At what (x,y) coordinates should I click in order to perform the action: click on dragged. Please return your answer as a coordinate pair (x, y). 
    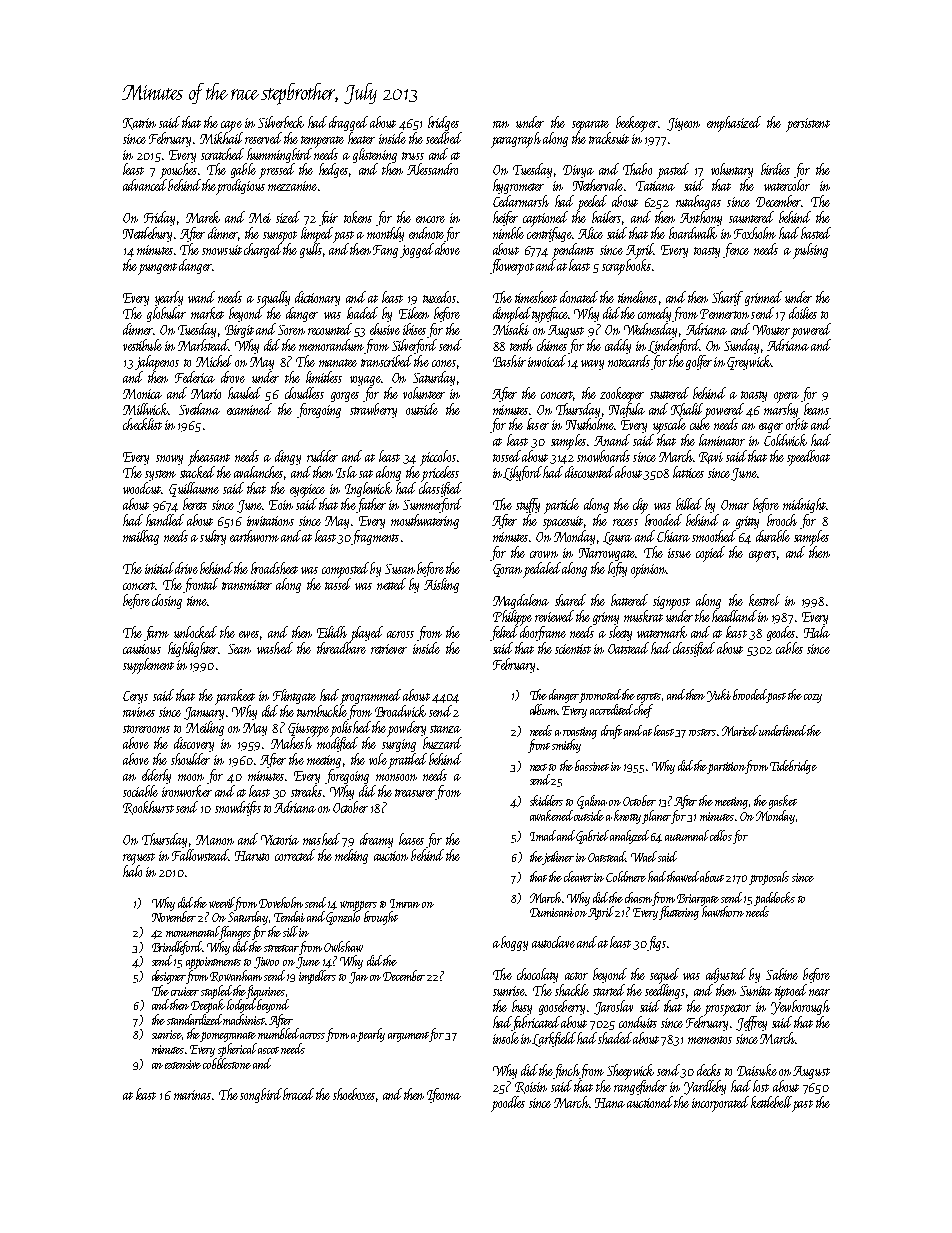
    Looking at the image, I should click on (348, 123).
